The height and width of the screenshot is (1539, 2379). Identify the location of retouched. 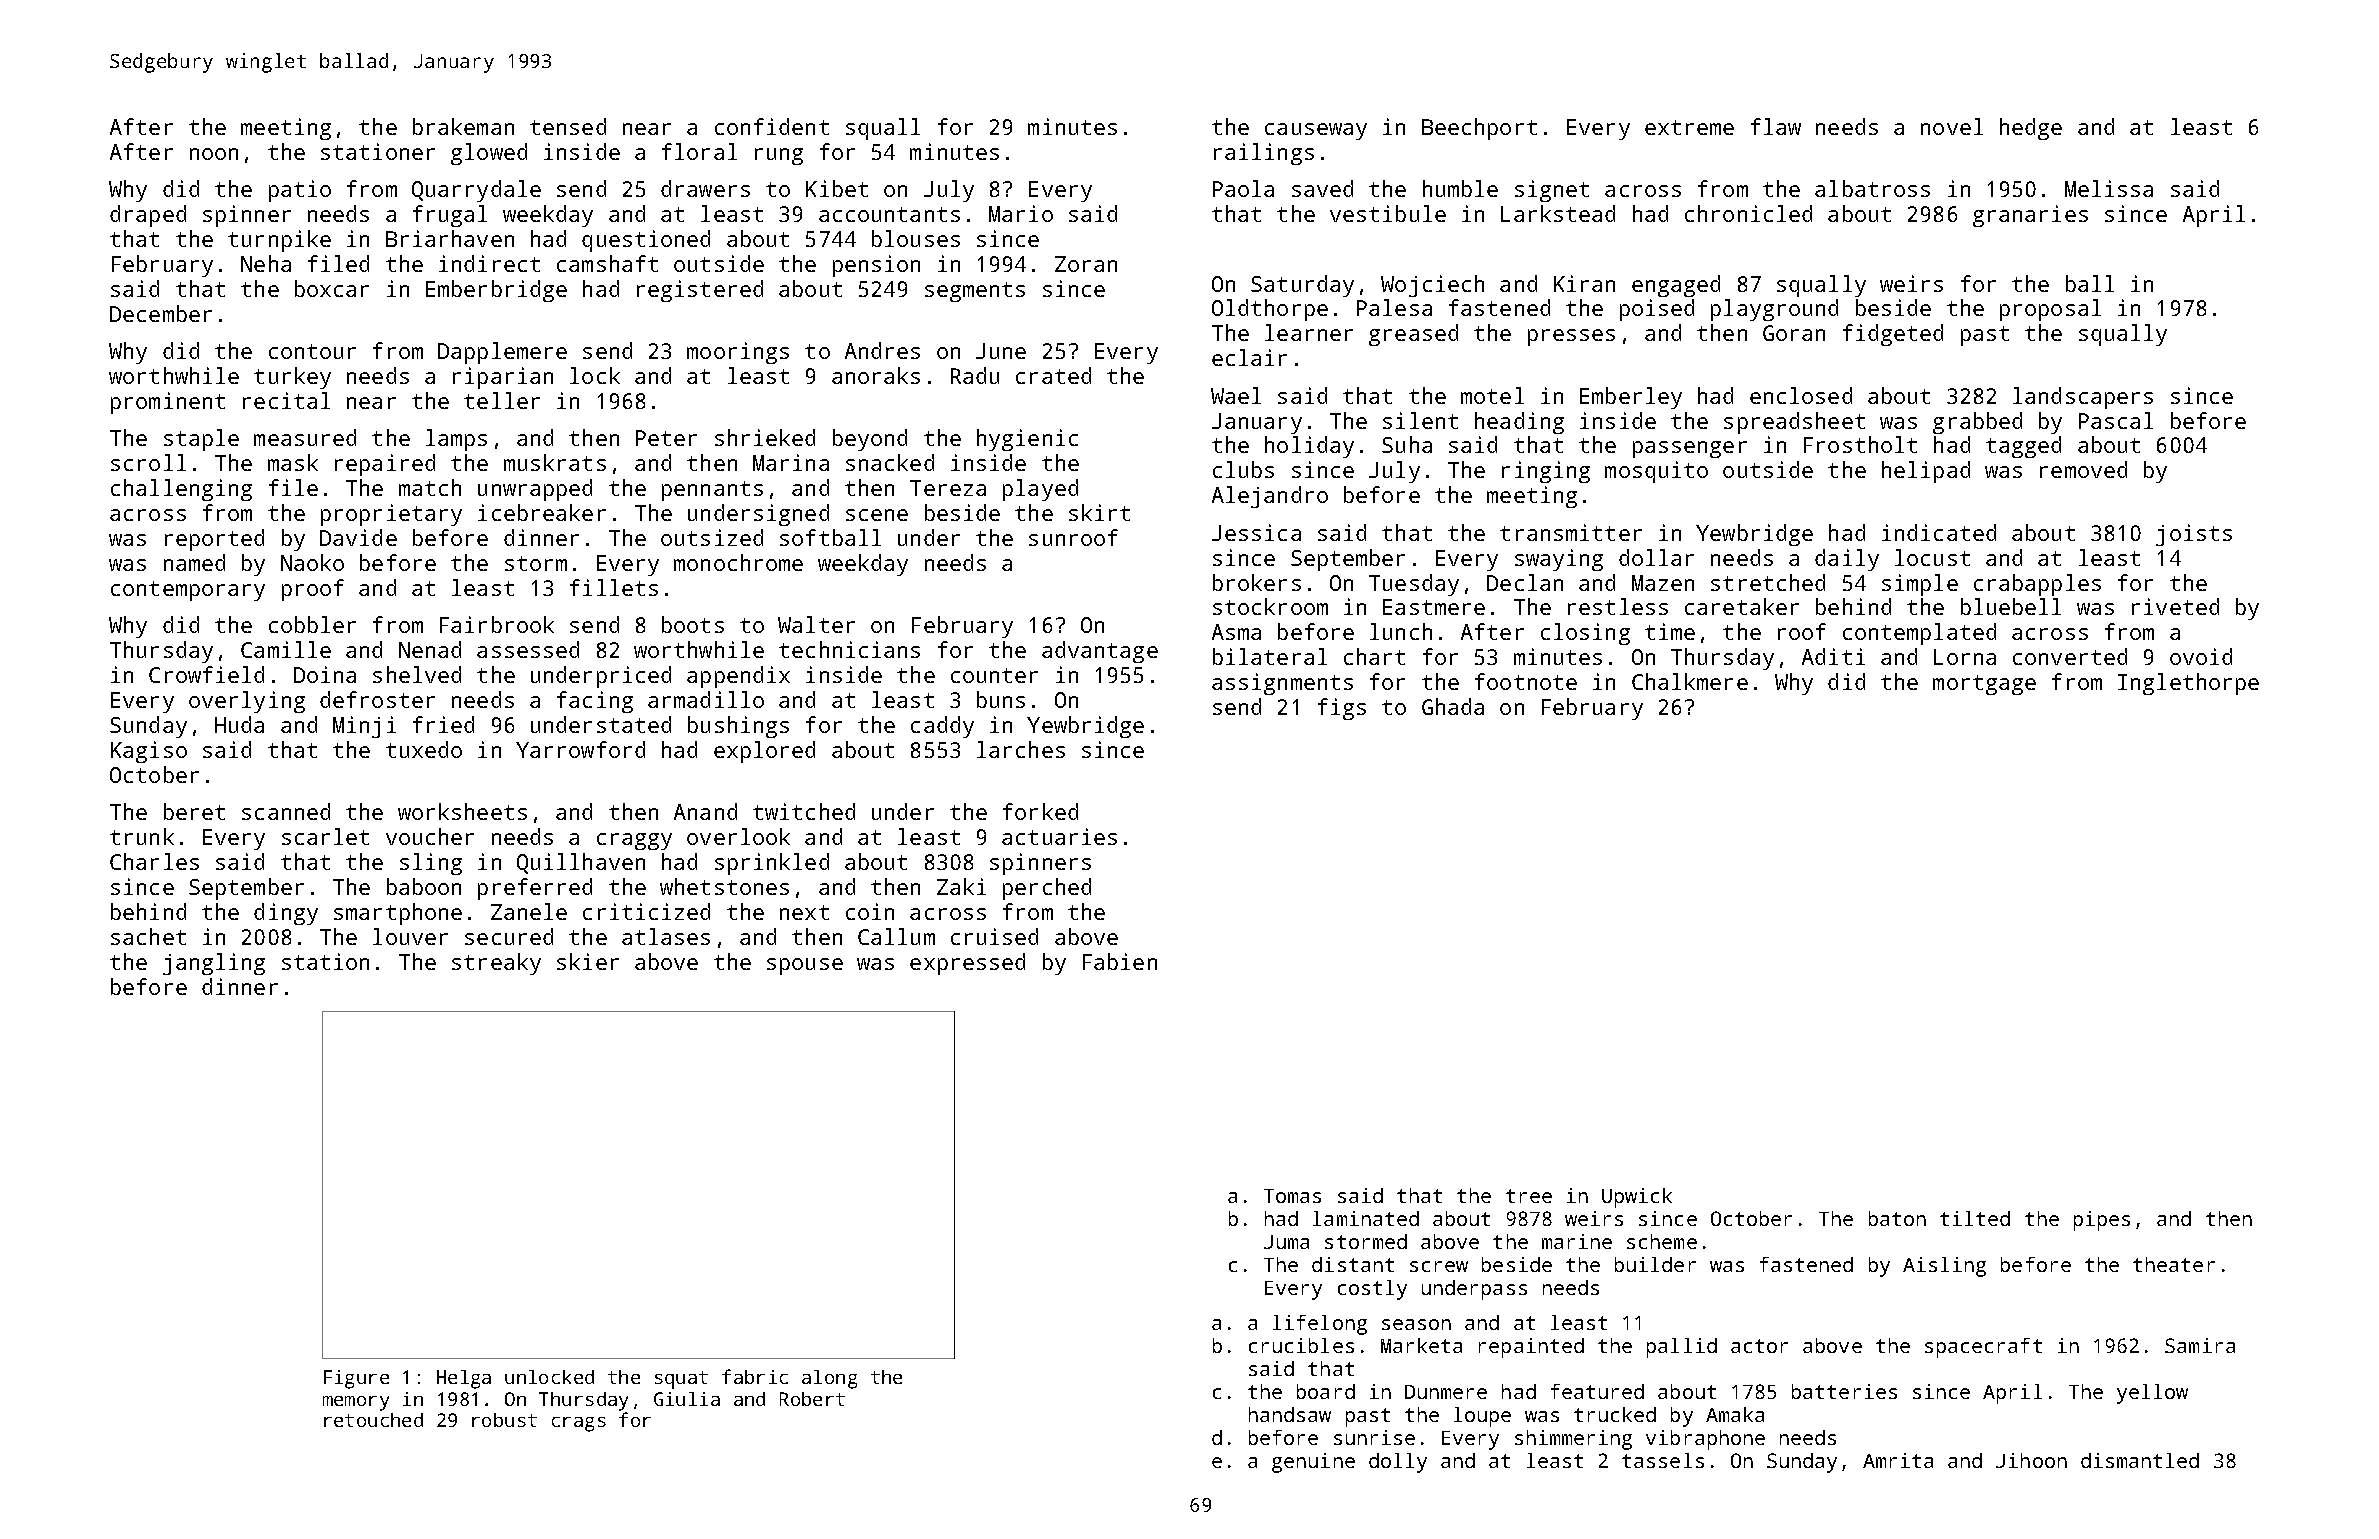
(373, 1420).
